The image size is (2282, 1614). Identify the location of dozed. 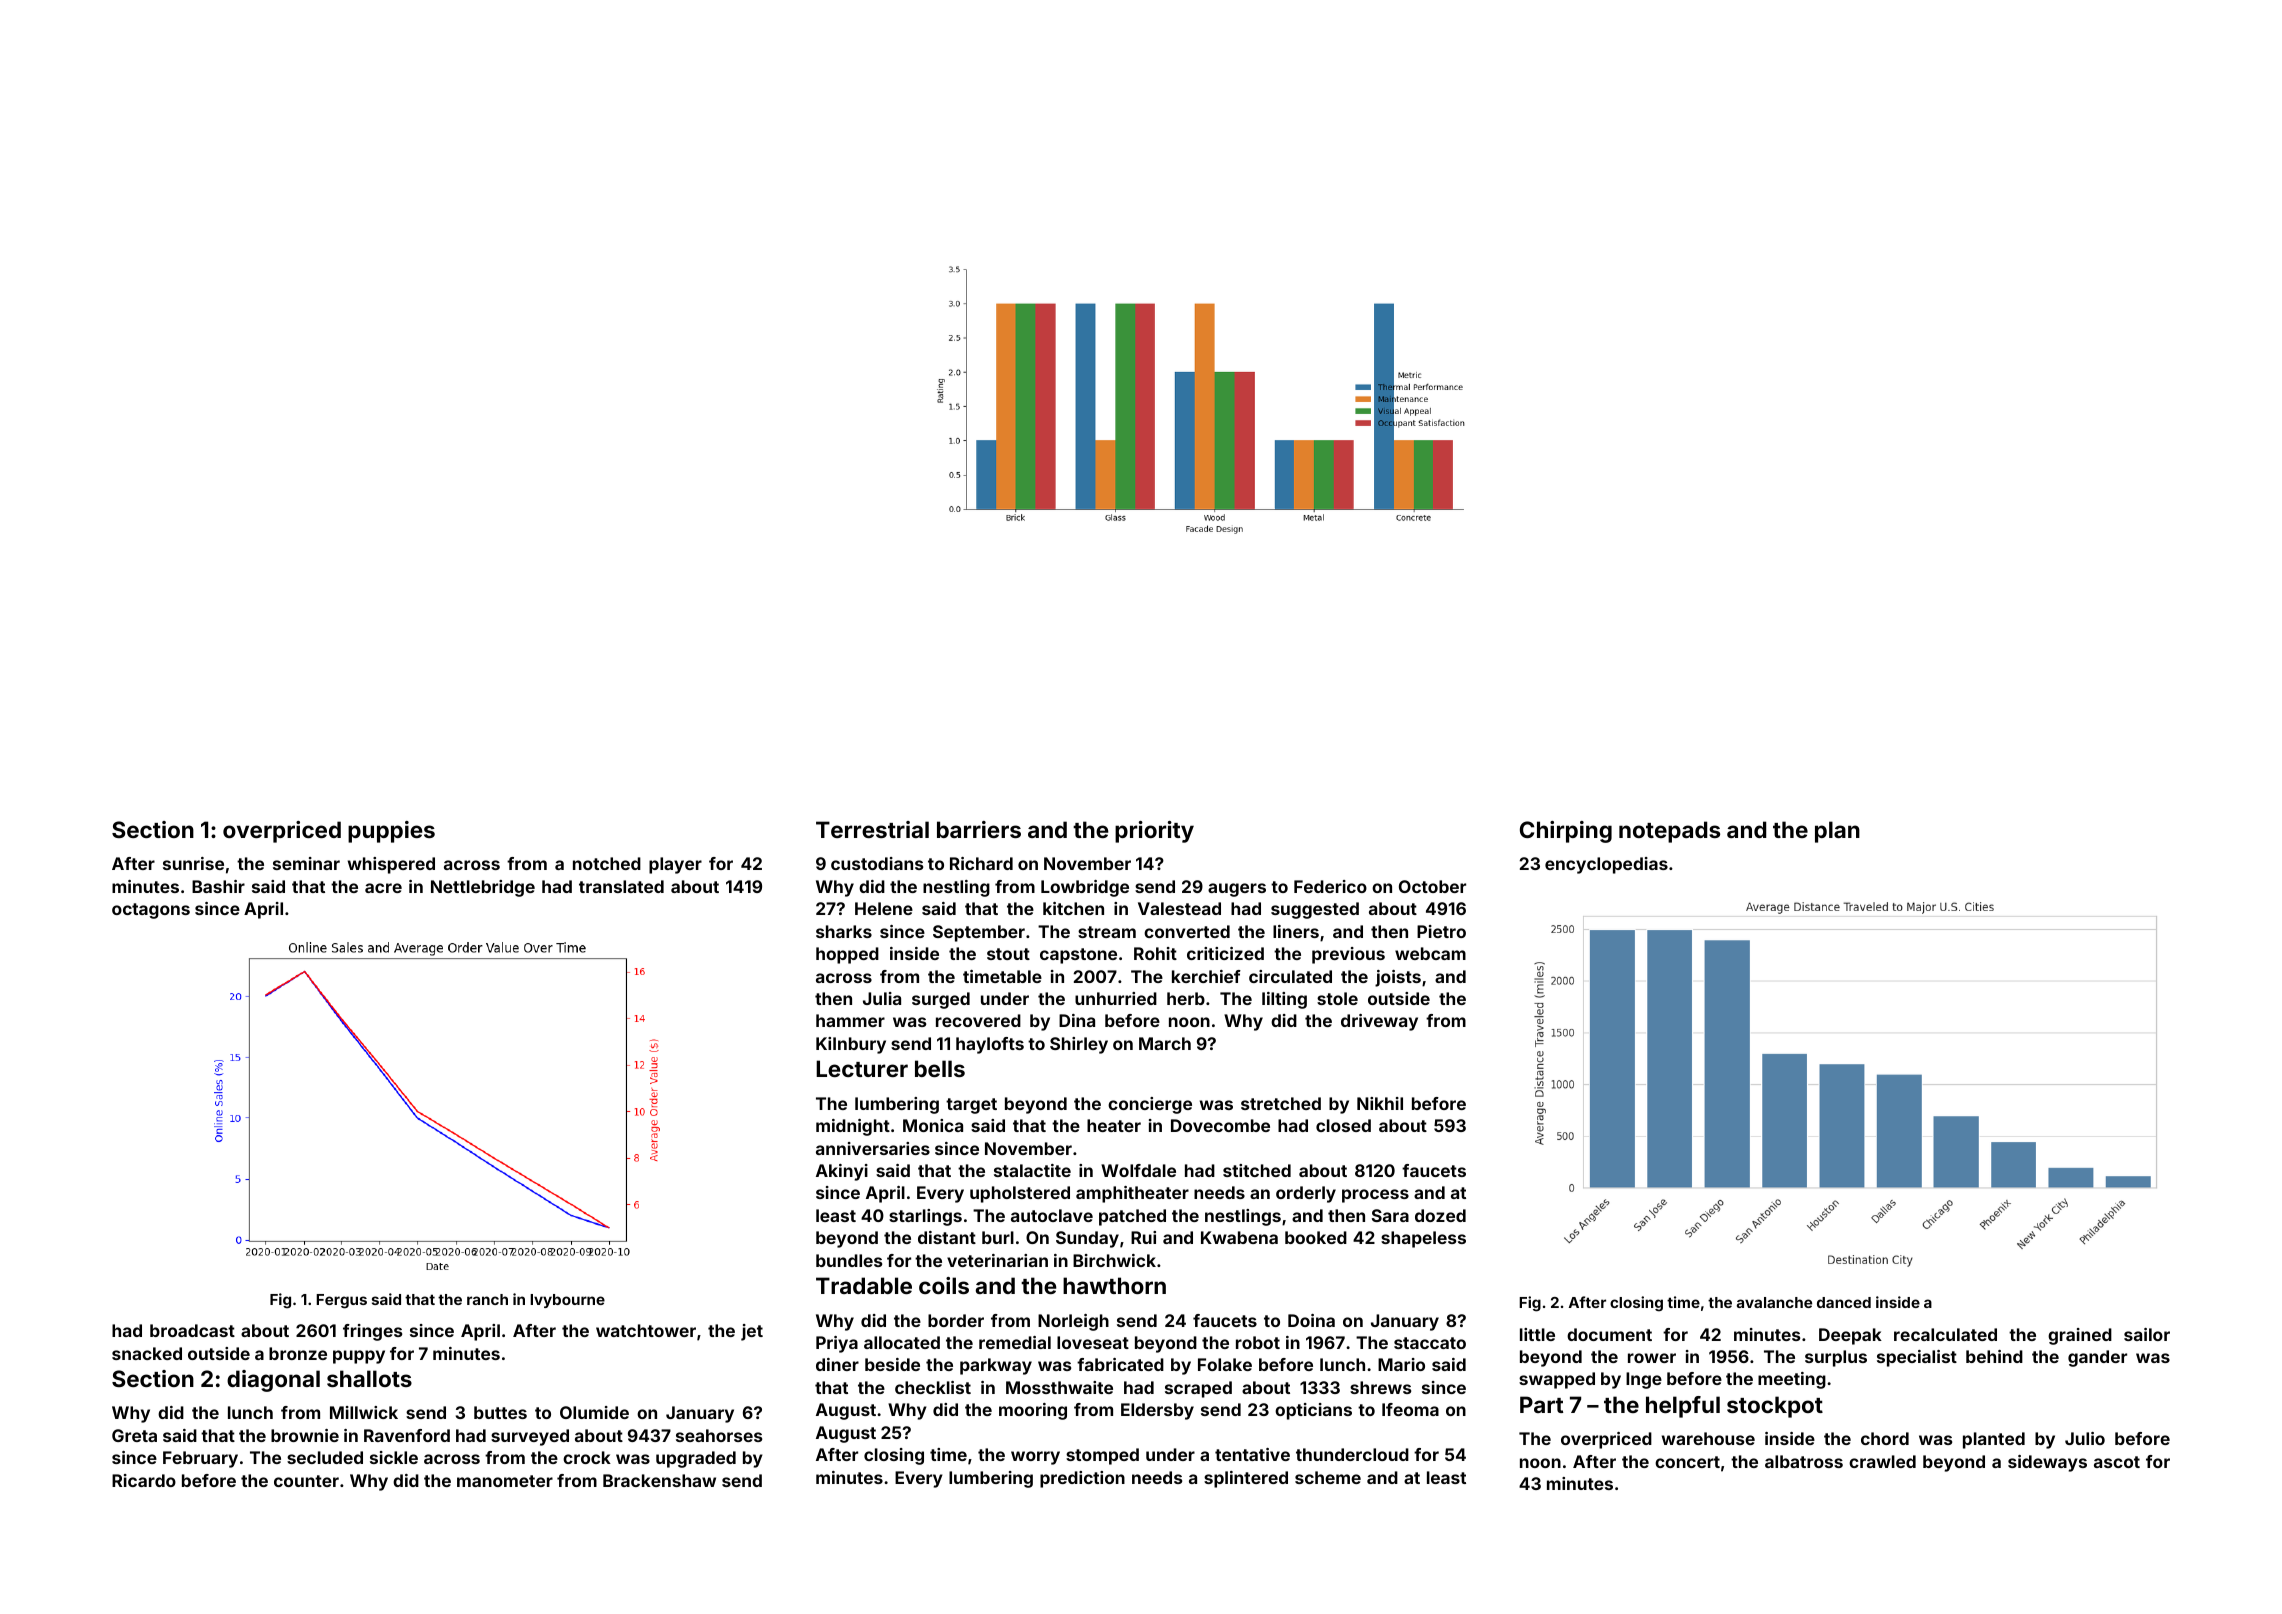
(1440, 1215).
